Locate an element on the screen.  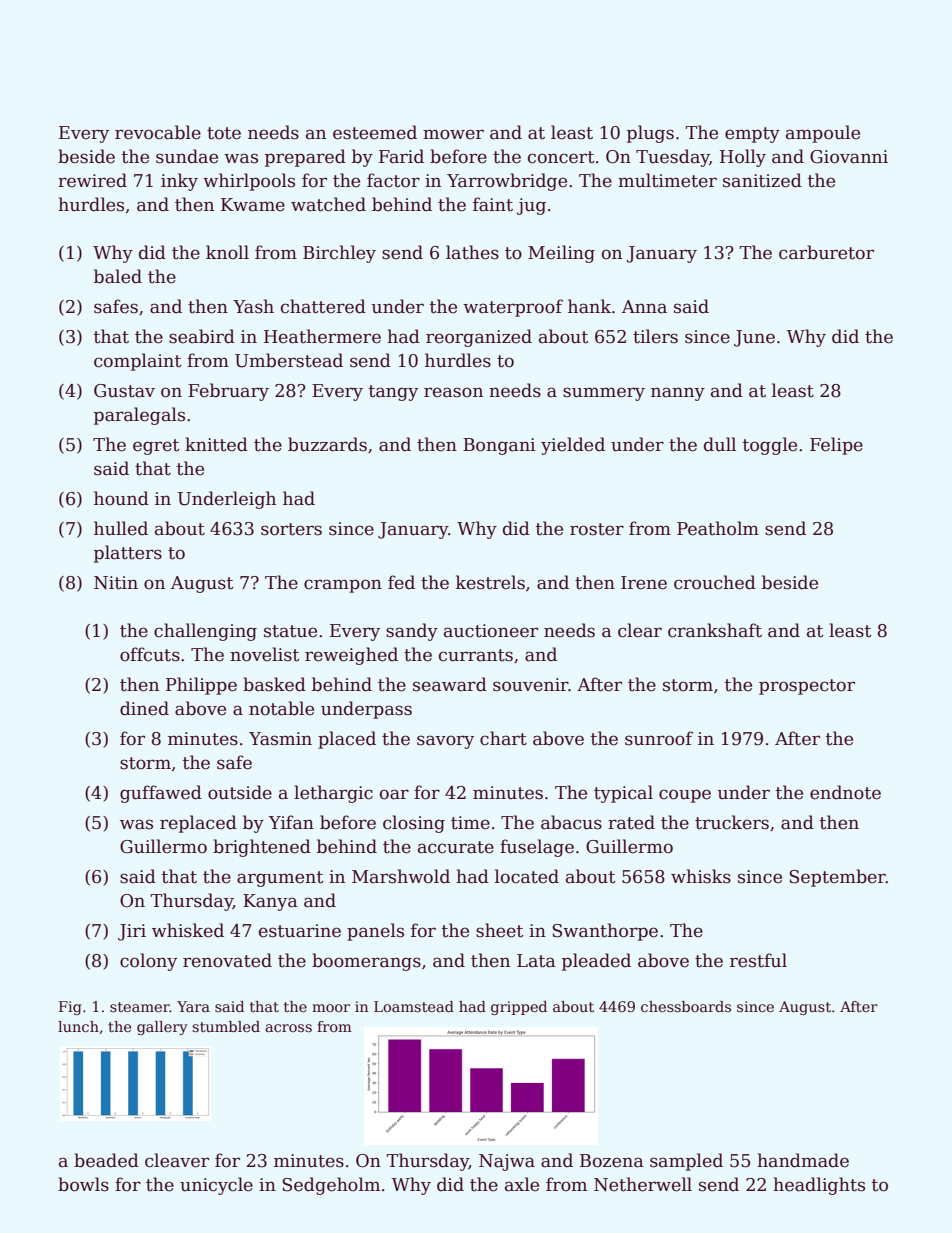
Jiri is located at coordinates (132, 932).
